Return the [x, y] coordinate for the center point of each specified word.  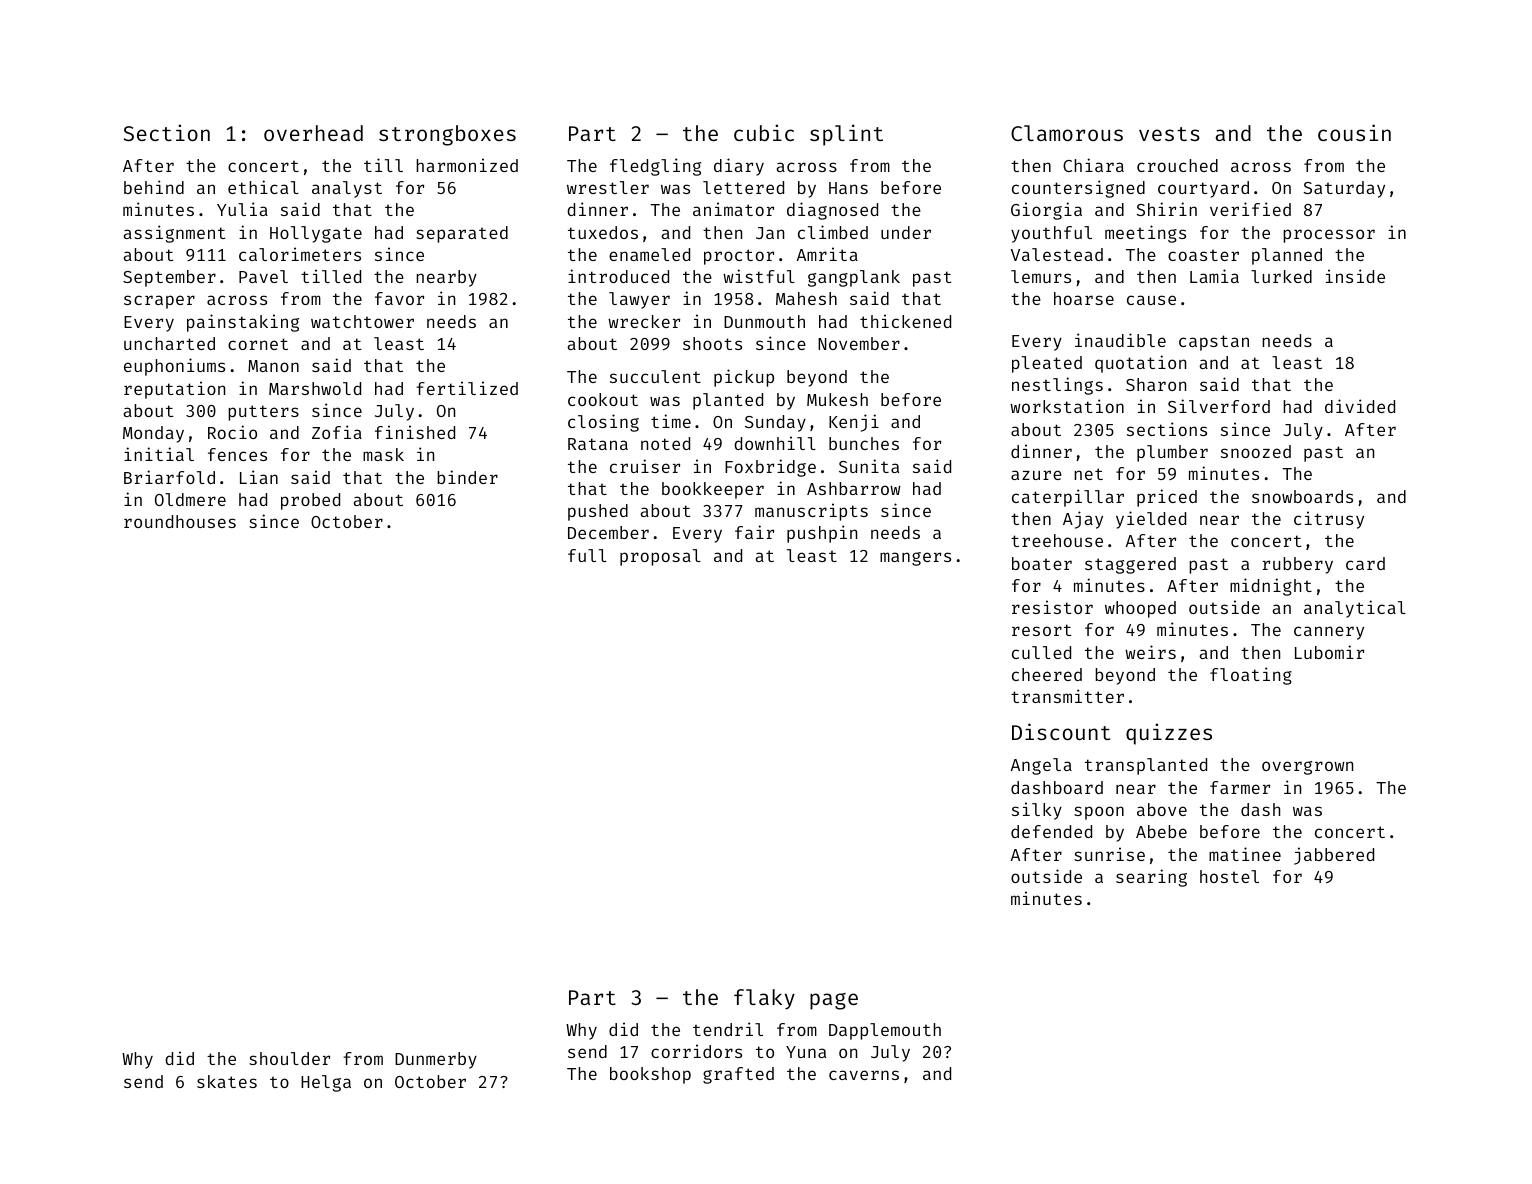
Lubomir [1329, 652]
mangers [915, 559]
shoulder [289, 1058]
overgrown [1307, 768]
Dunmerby [436, 1060]
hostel [1229, 876]
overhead [313, 133]
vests [1169, 134]
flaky [764, 999]
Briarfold [169, 477]
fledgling [655, 167]
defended [1051, 831]
